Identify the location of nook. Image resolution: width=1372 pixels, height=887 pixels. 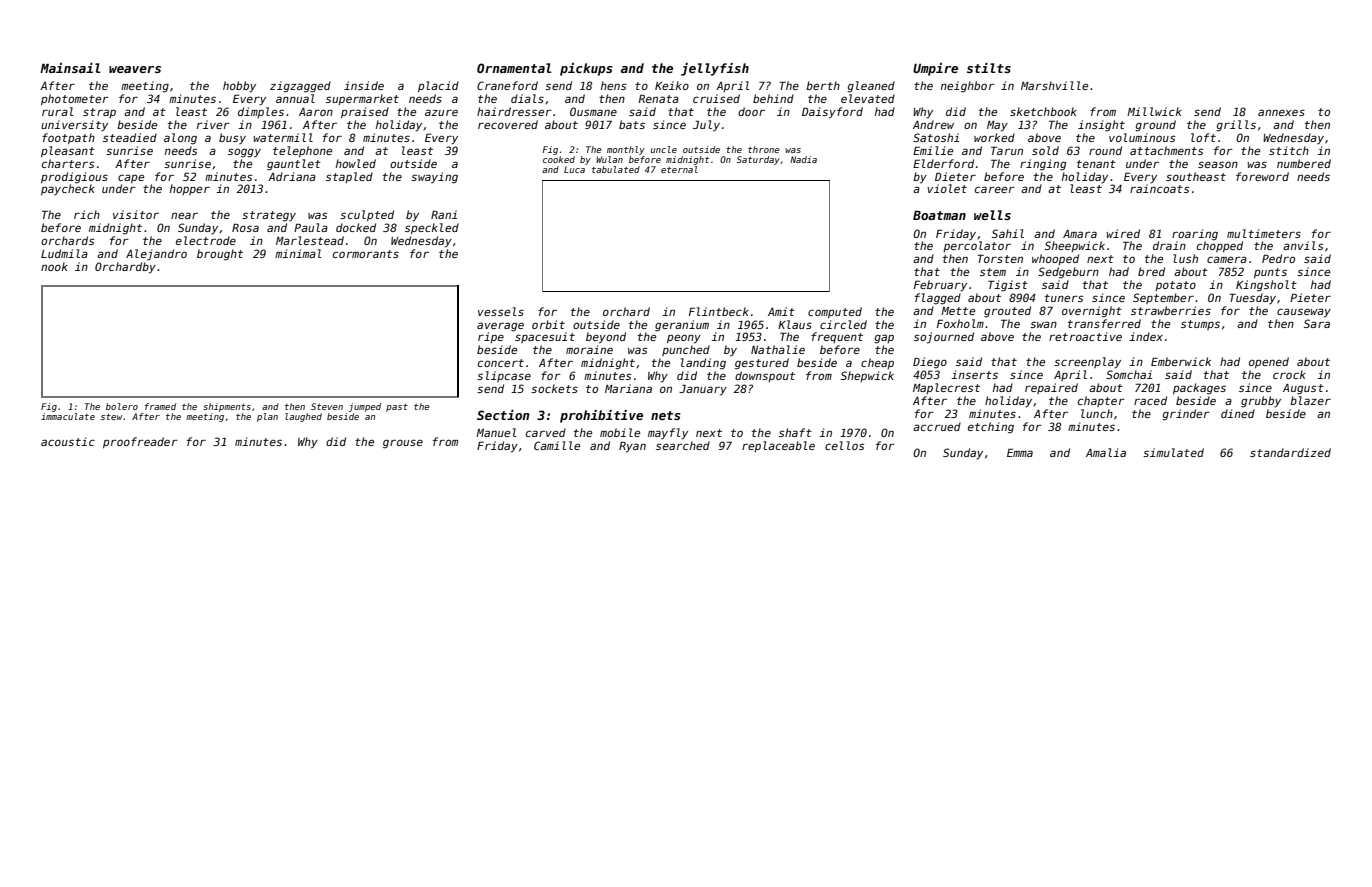
(54, 266).
